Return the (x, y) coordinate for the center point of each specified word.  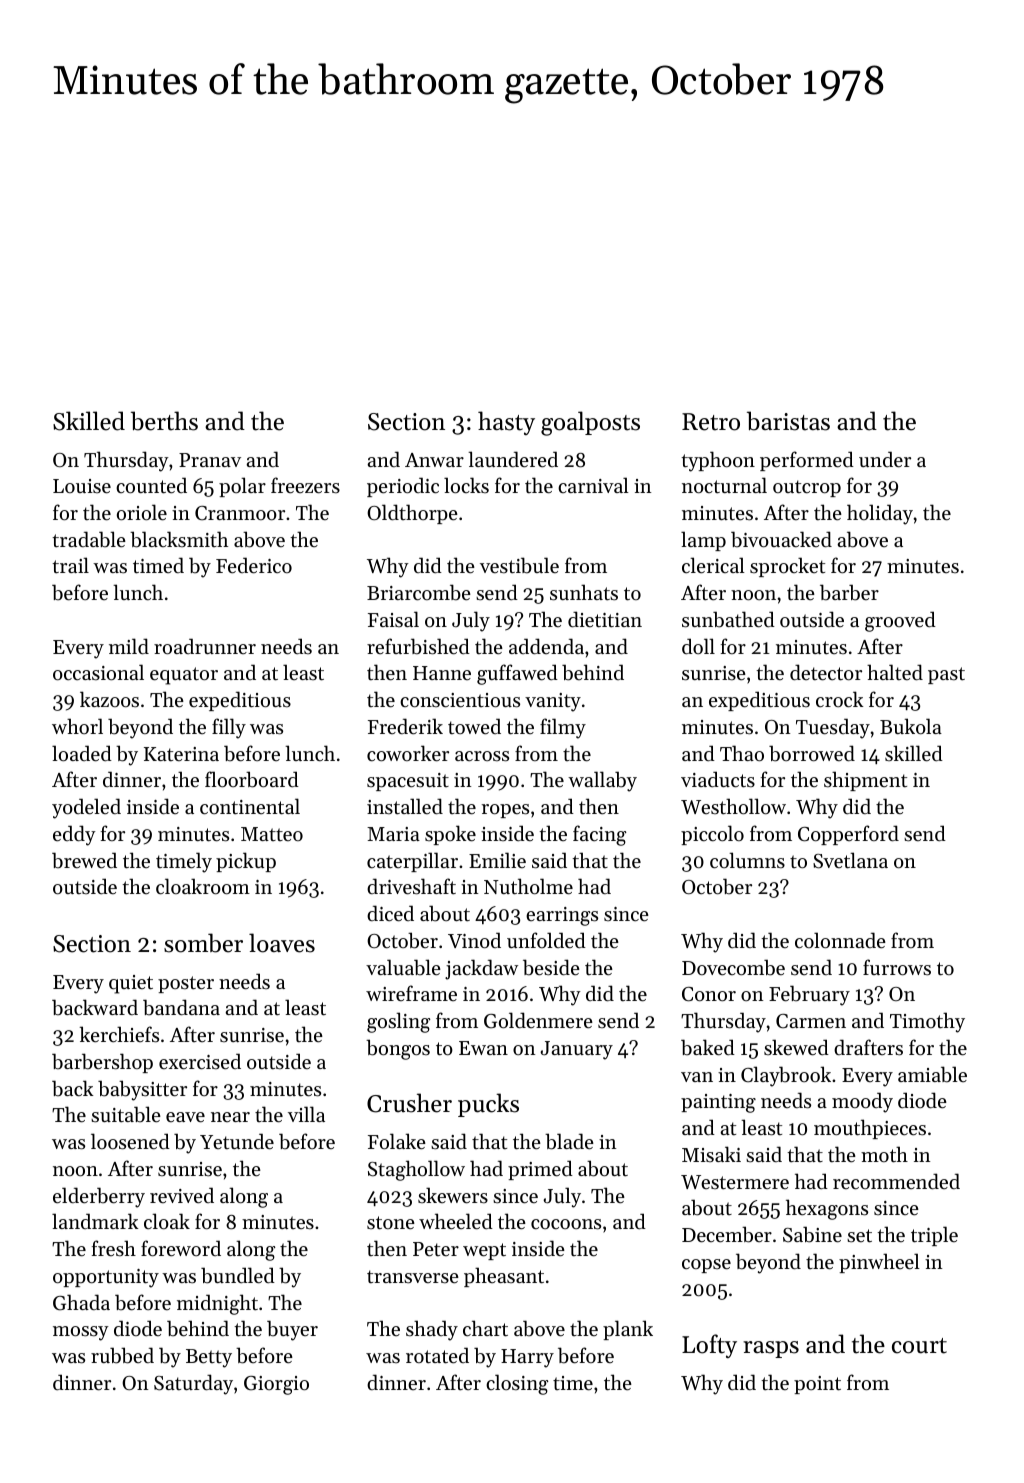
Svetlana (850, 860)
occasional (98, 672)
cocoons (566, 1224)
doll (698, 646)
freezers (305, 485)
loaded (82, 753)
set (859, 1236)
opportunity (106, 1278)
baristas (788, 421)
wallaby (602, 781)
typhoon (718, 461)
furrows (897, 967)
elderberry (99, 1197)
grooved (900, 621)
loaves (282, 943)
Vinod (474, 940)
